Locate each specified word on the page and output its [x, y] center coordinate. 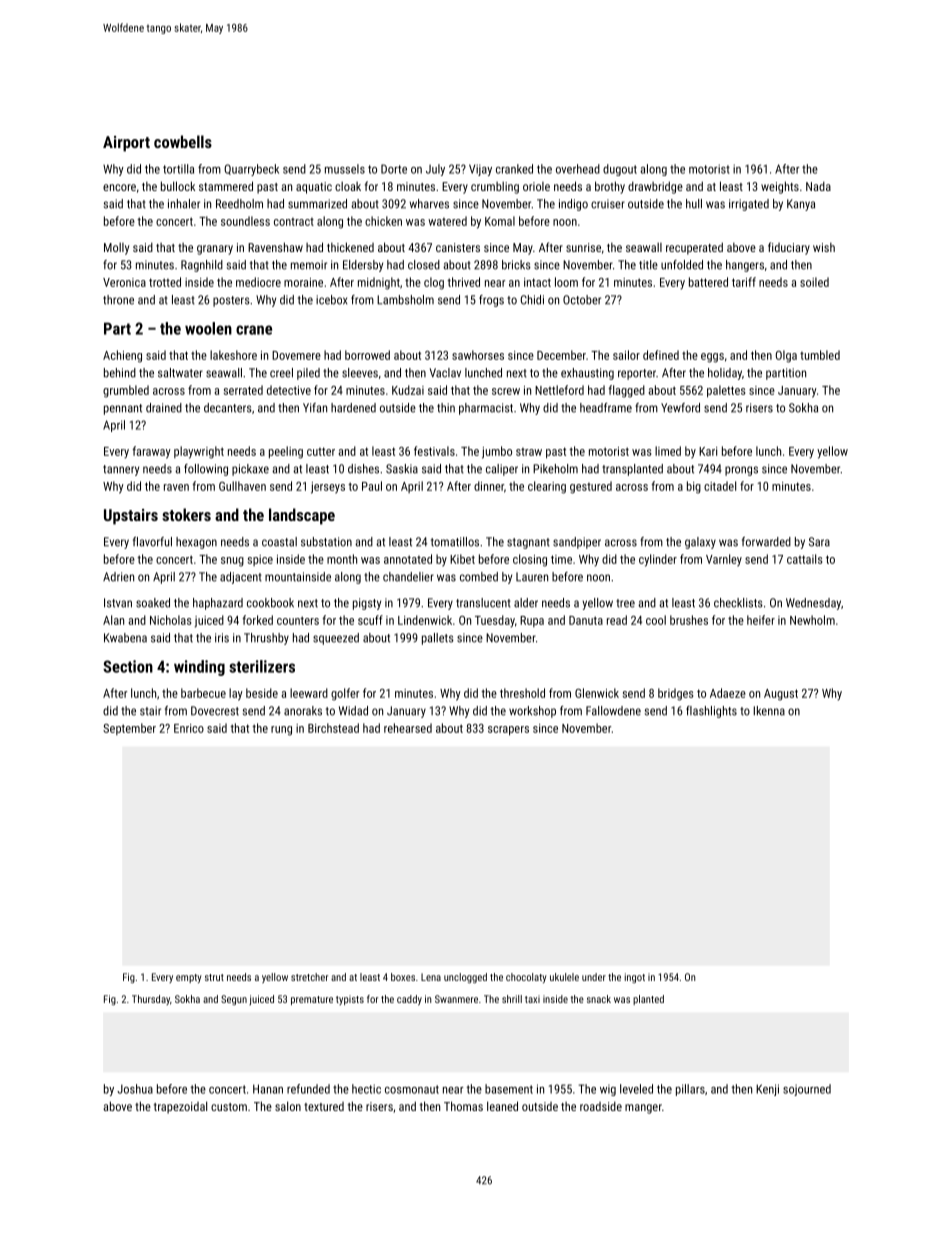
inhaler [184, 204]
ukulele [564, 977]
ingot [635, 978]
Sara [819, 542]
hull [694, 204]
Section [128, 666]
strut [214, 977]
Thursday [151, 1000]
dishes [363, 469]
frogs [491, 301]
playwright [199, 452]
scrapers [508, 731]
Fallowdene [613, 711]
